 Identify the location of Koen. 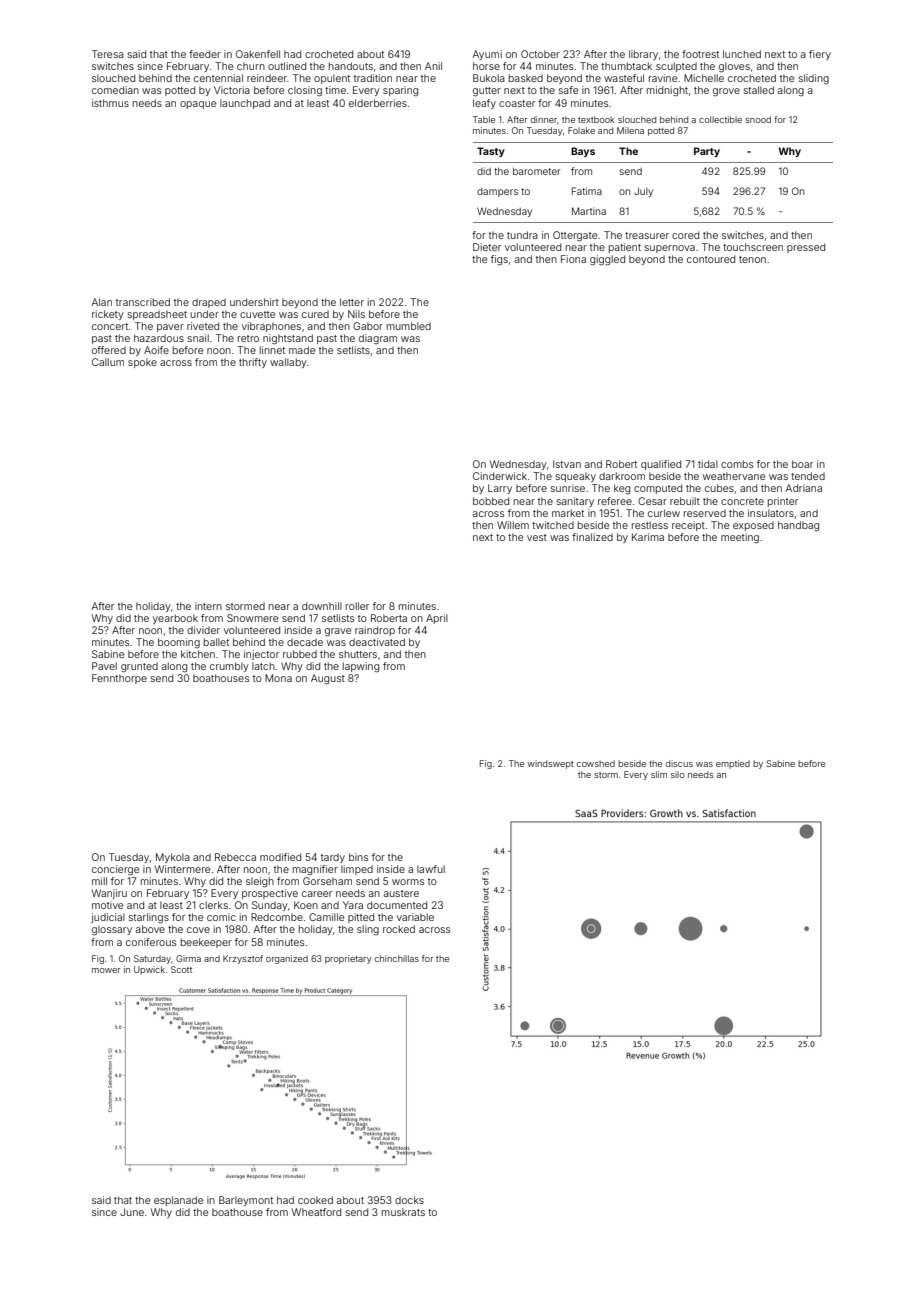
(306, 905).
